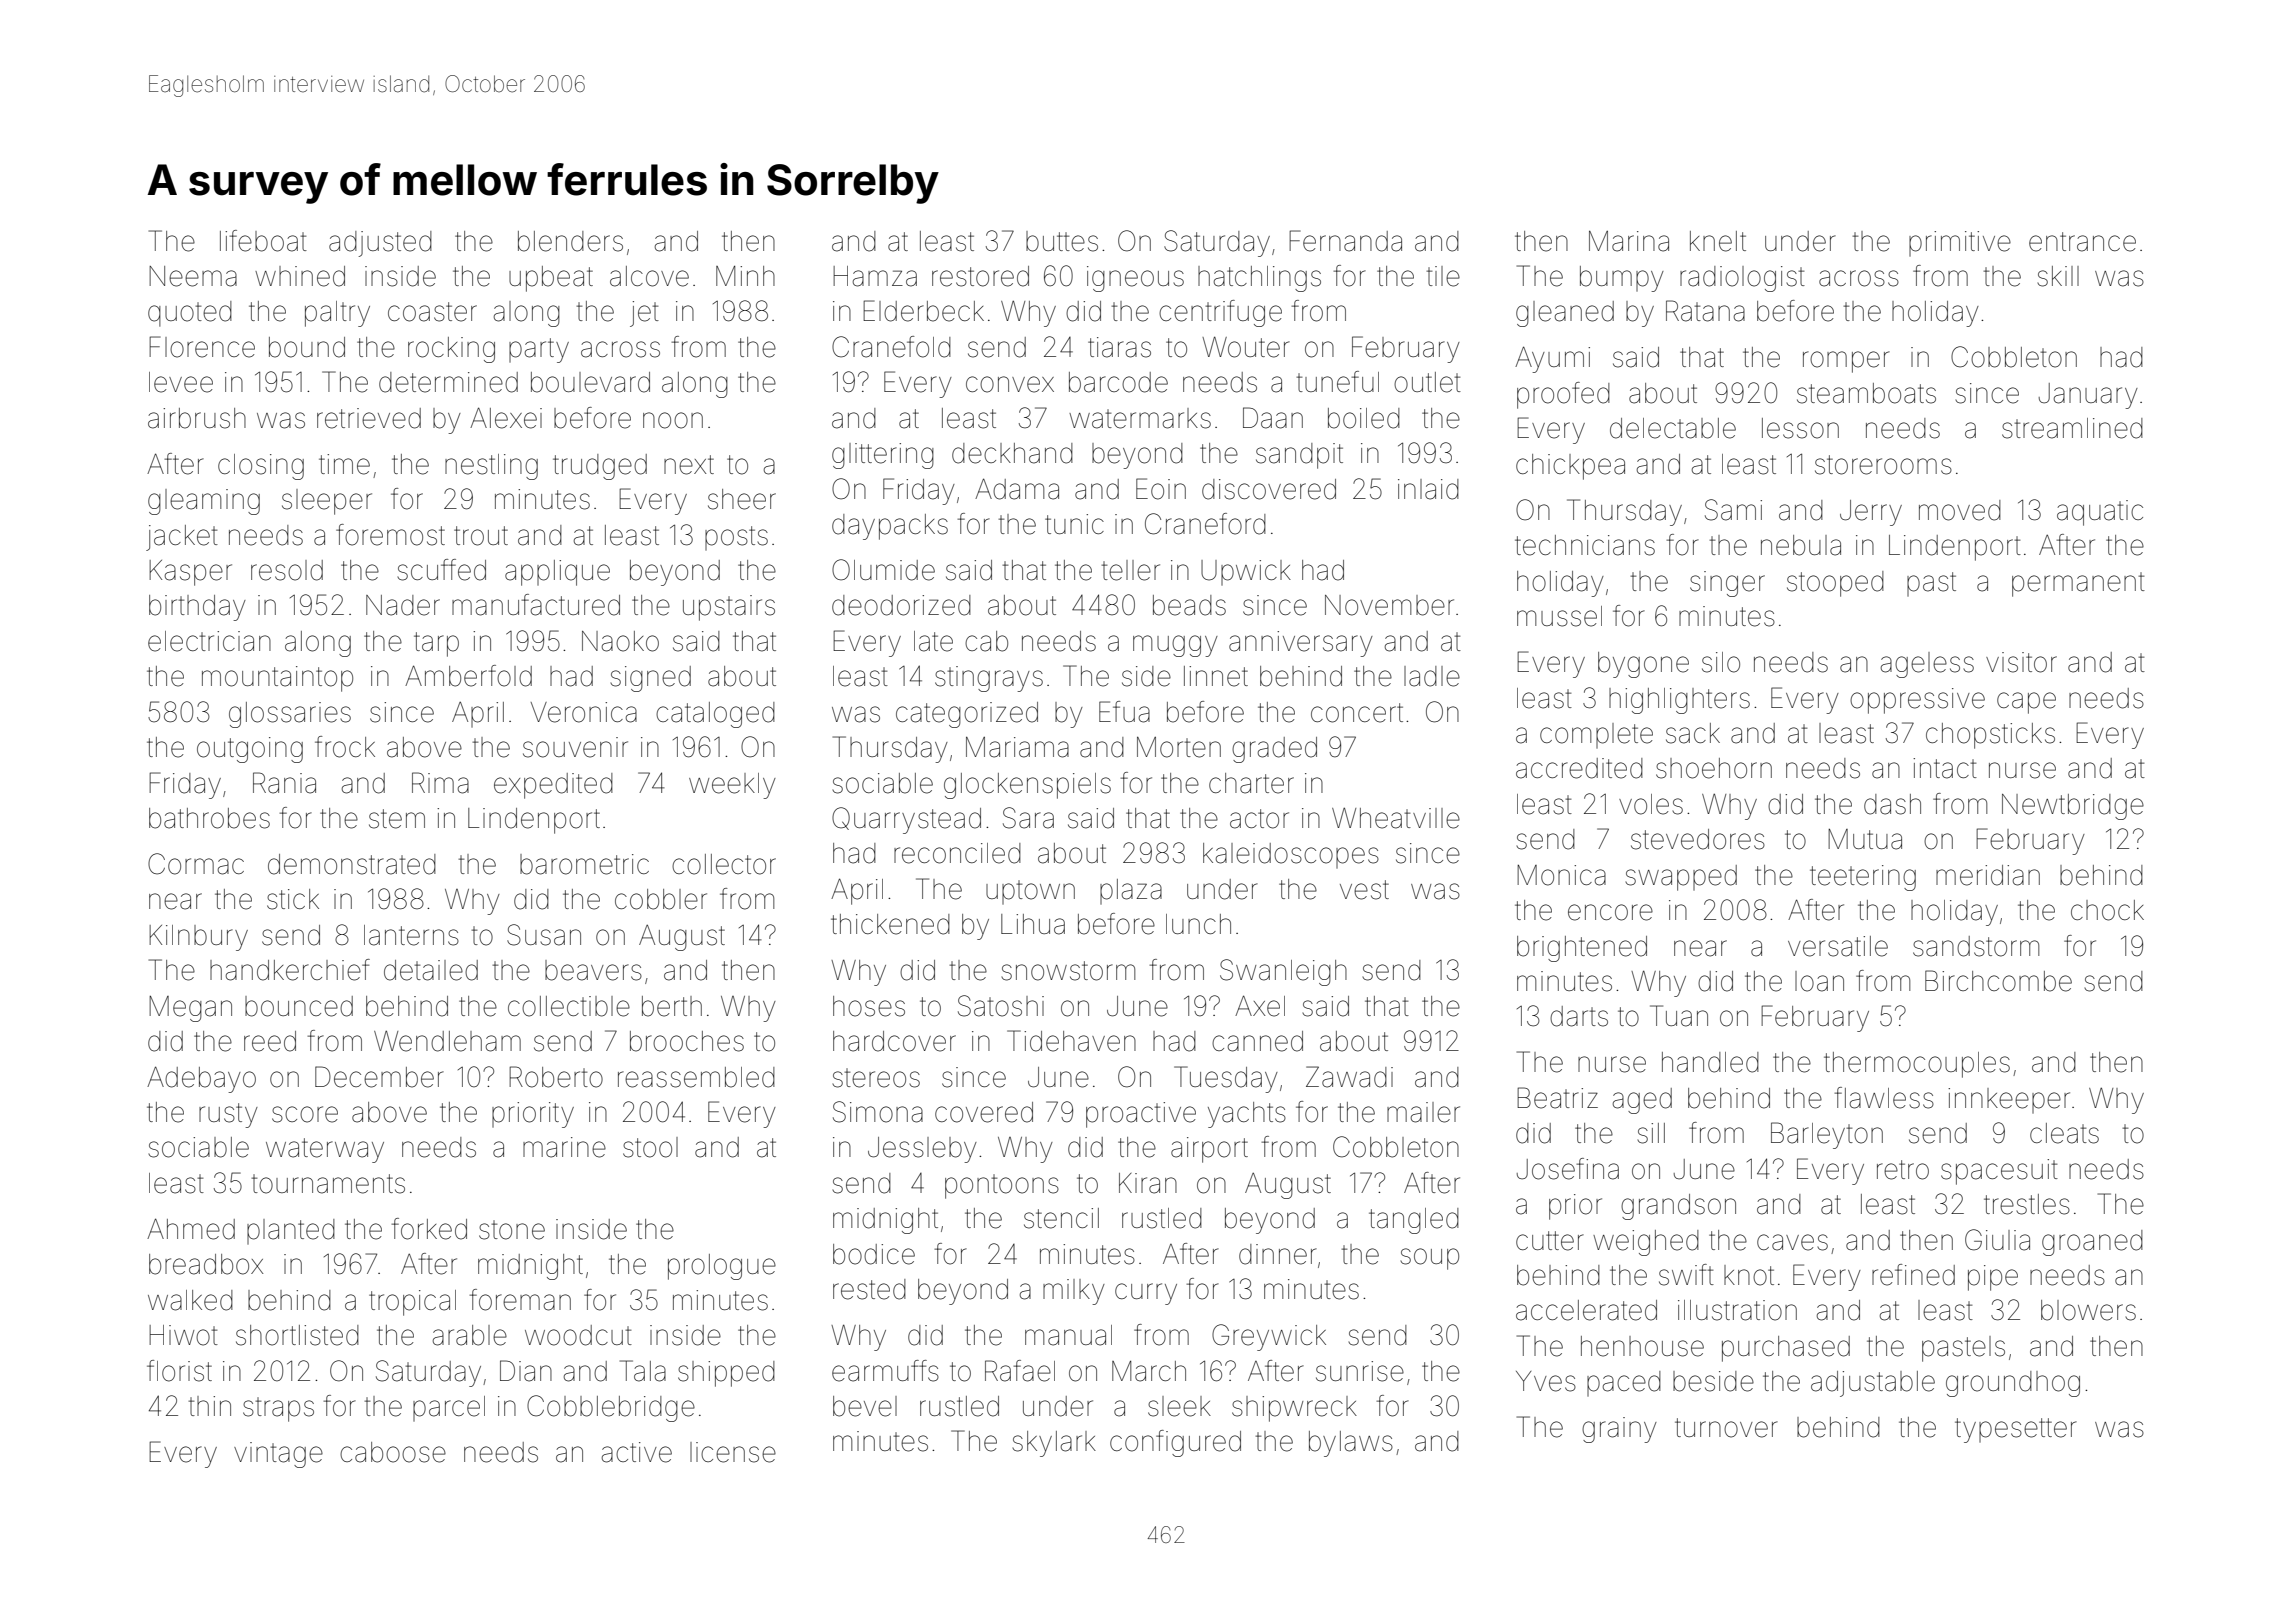  What do you see at coordinates (403, 605) in the page?
I see `Nader` at bounding box center [403, 605].
